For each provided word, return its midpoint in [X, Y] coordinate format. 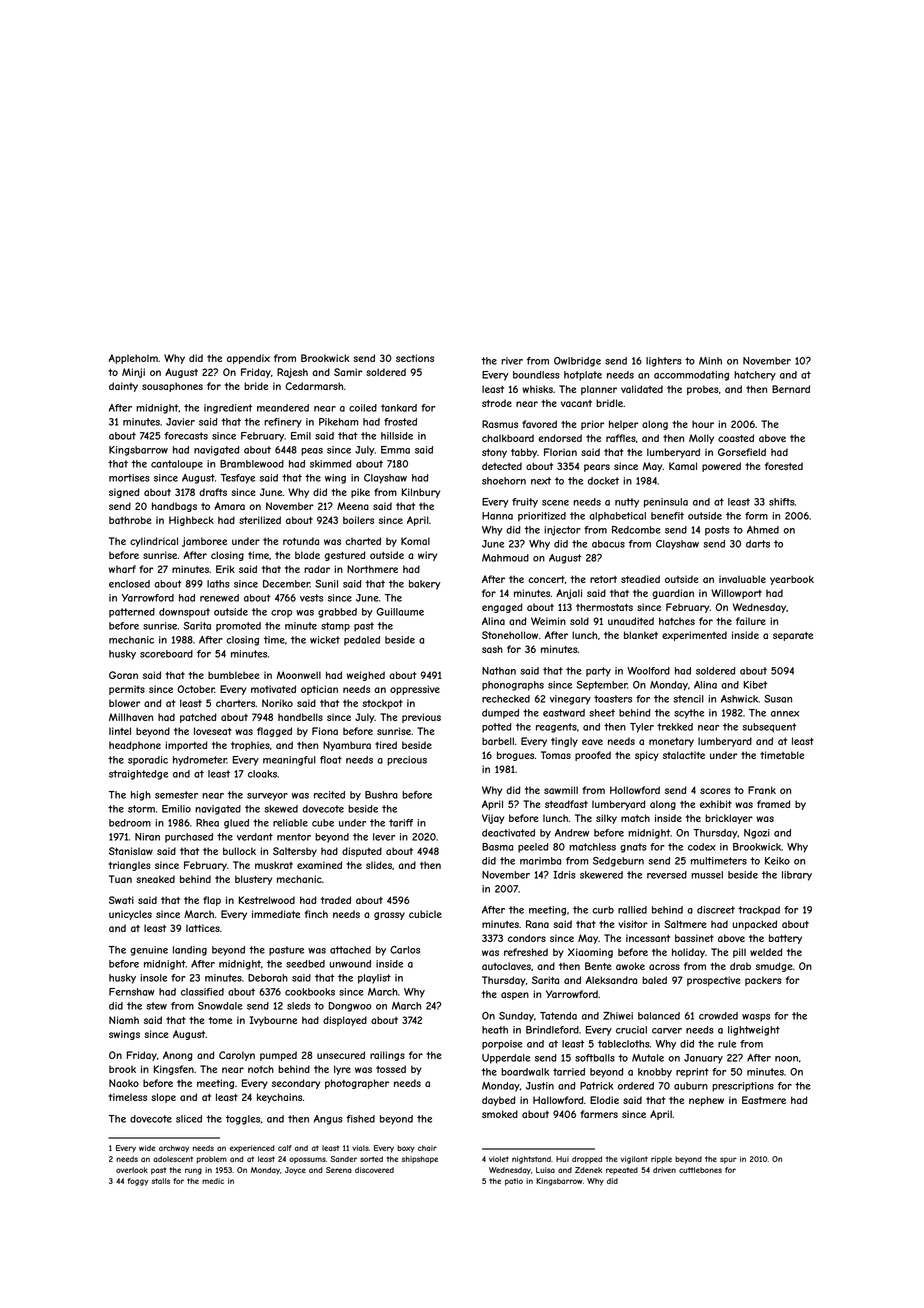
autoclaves [506, 966]
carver [667, 1031]
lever [384, 837]
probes [703, 390]
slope [163, 1098]
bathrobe [130, 520]
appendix [248, 359]
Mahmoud [505, 558]
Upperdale [506, 1059]
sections [415, 358]
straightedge [138, 775]
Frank [762, 790]
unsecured [341, 1055]
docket [603, 481]
